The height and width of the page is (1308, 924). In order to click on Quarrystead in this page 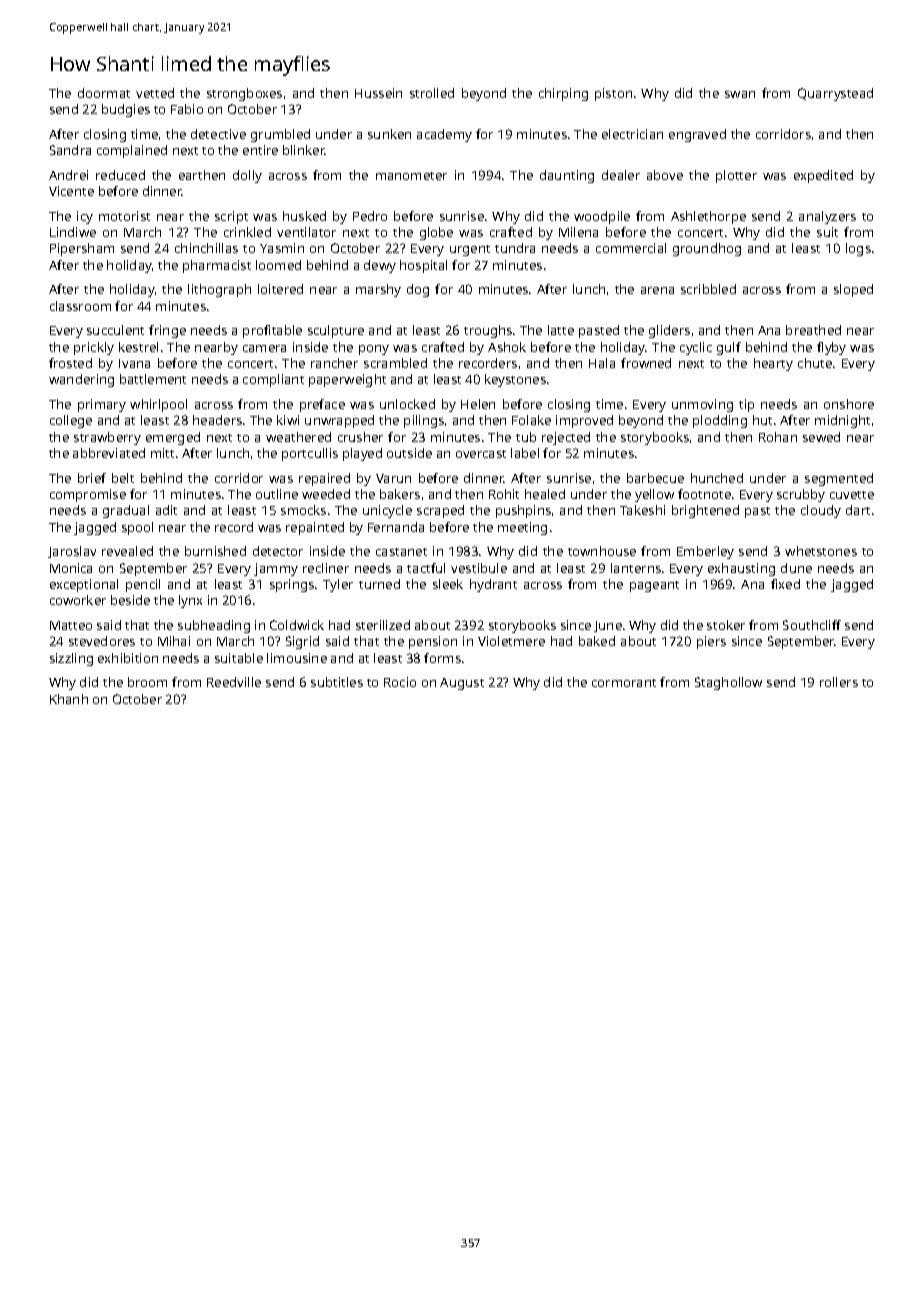, I will do `click(835, 94)`.
